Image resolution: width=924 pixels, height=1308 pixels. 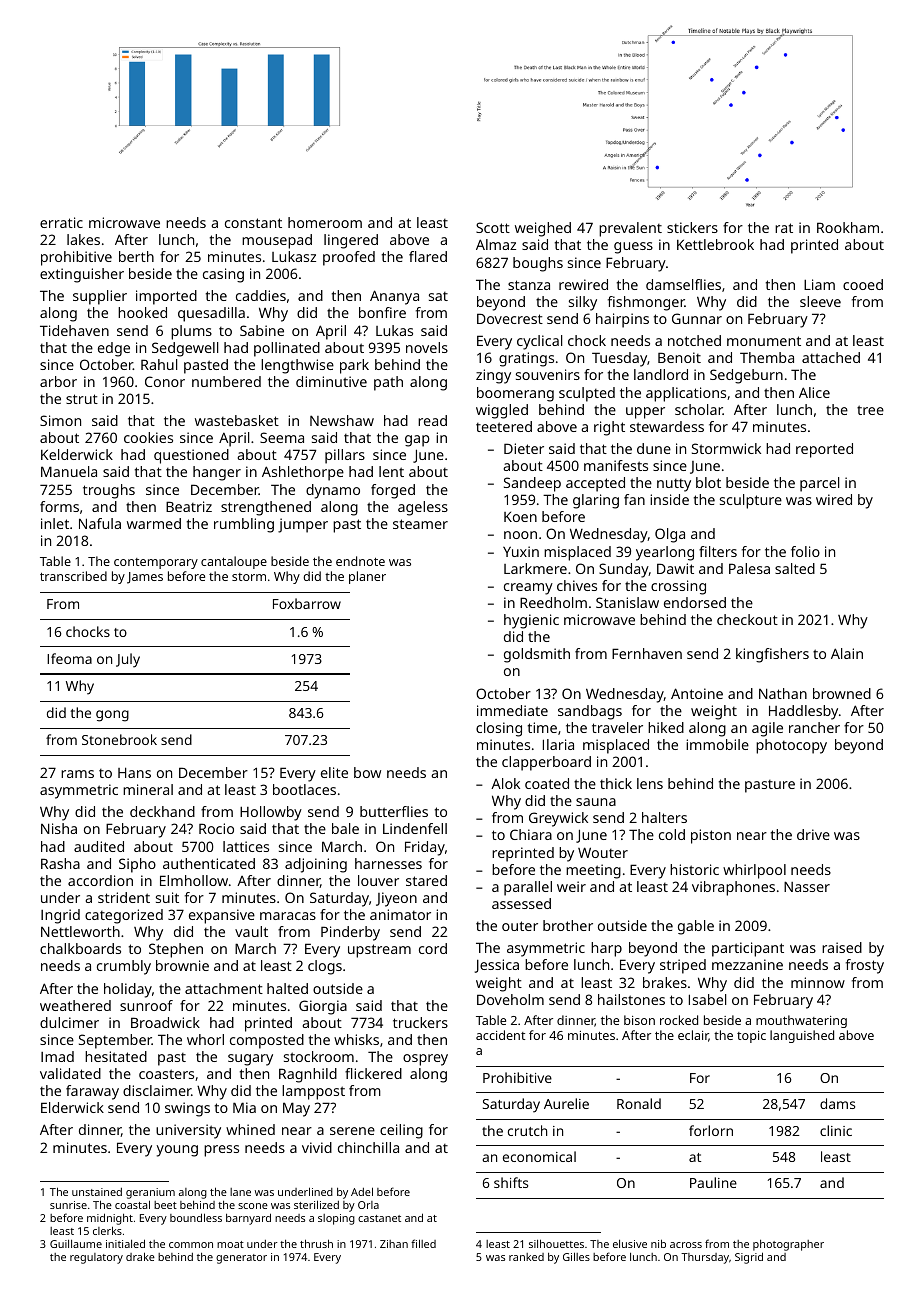 What do you see at coordinates (394, 811) in the screenshot?
I see `butterflies` at bounding box center [394, 811].
